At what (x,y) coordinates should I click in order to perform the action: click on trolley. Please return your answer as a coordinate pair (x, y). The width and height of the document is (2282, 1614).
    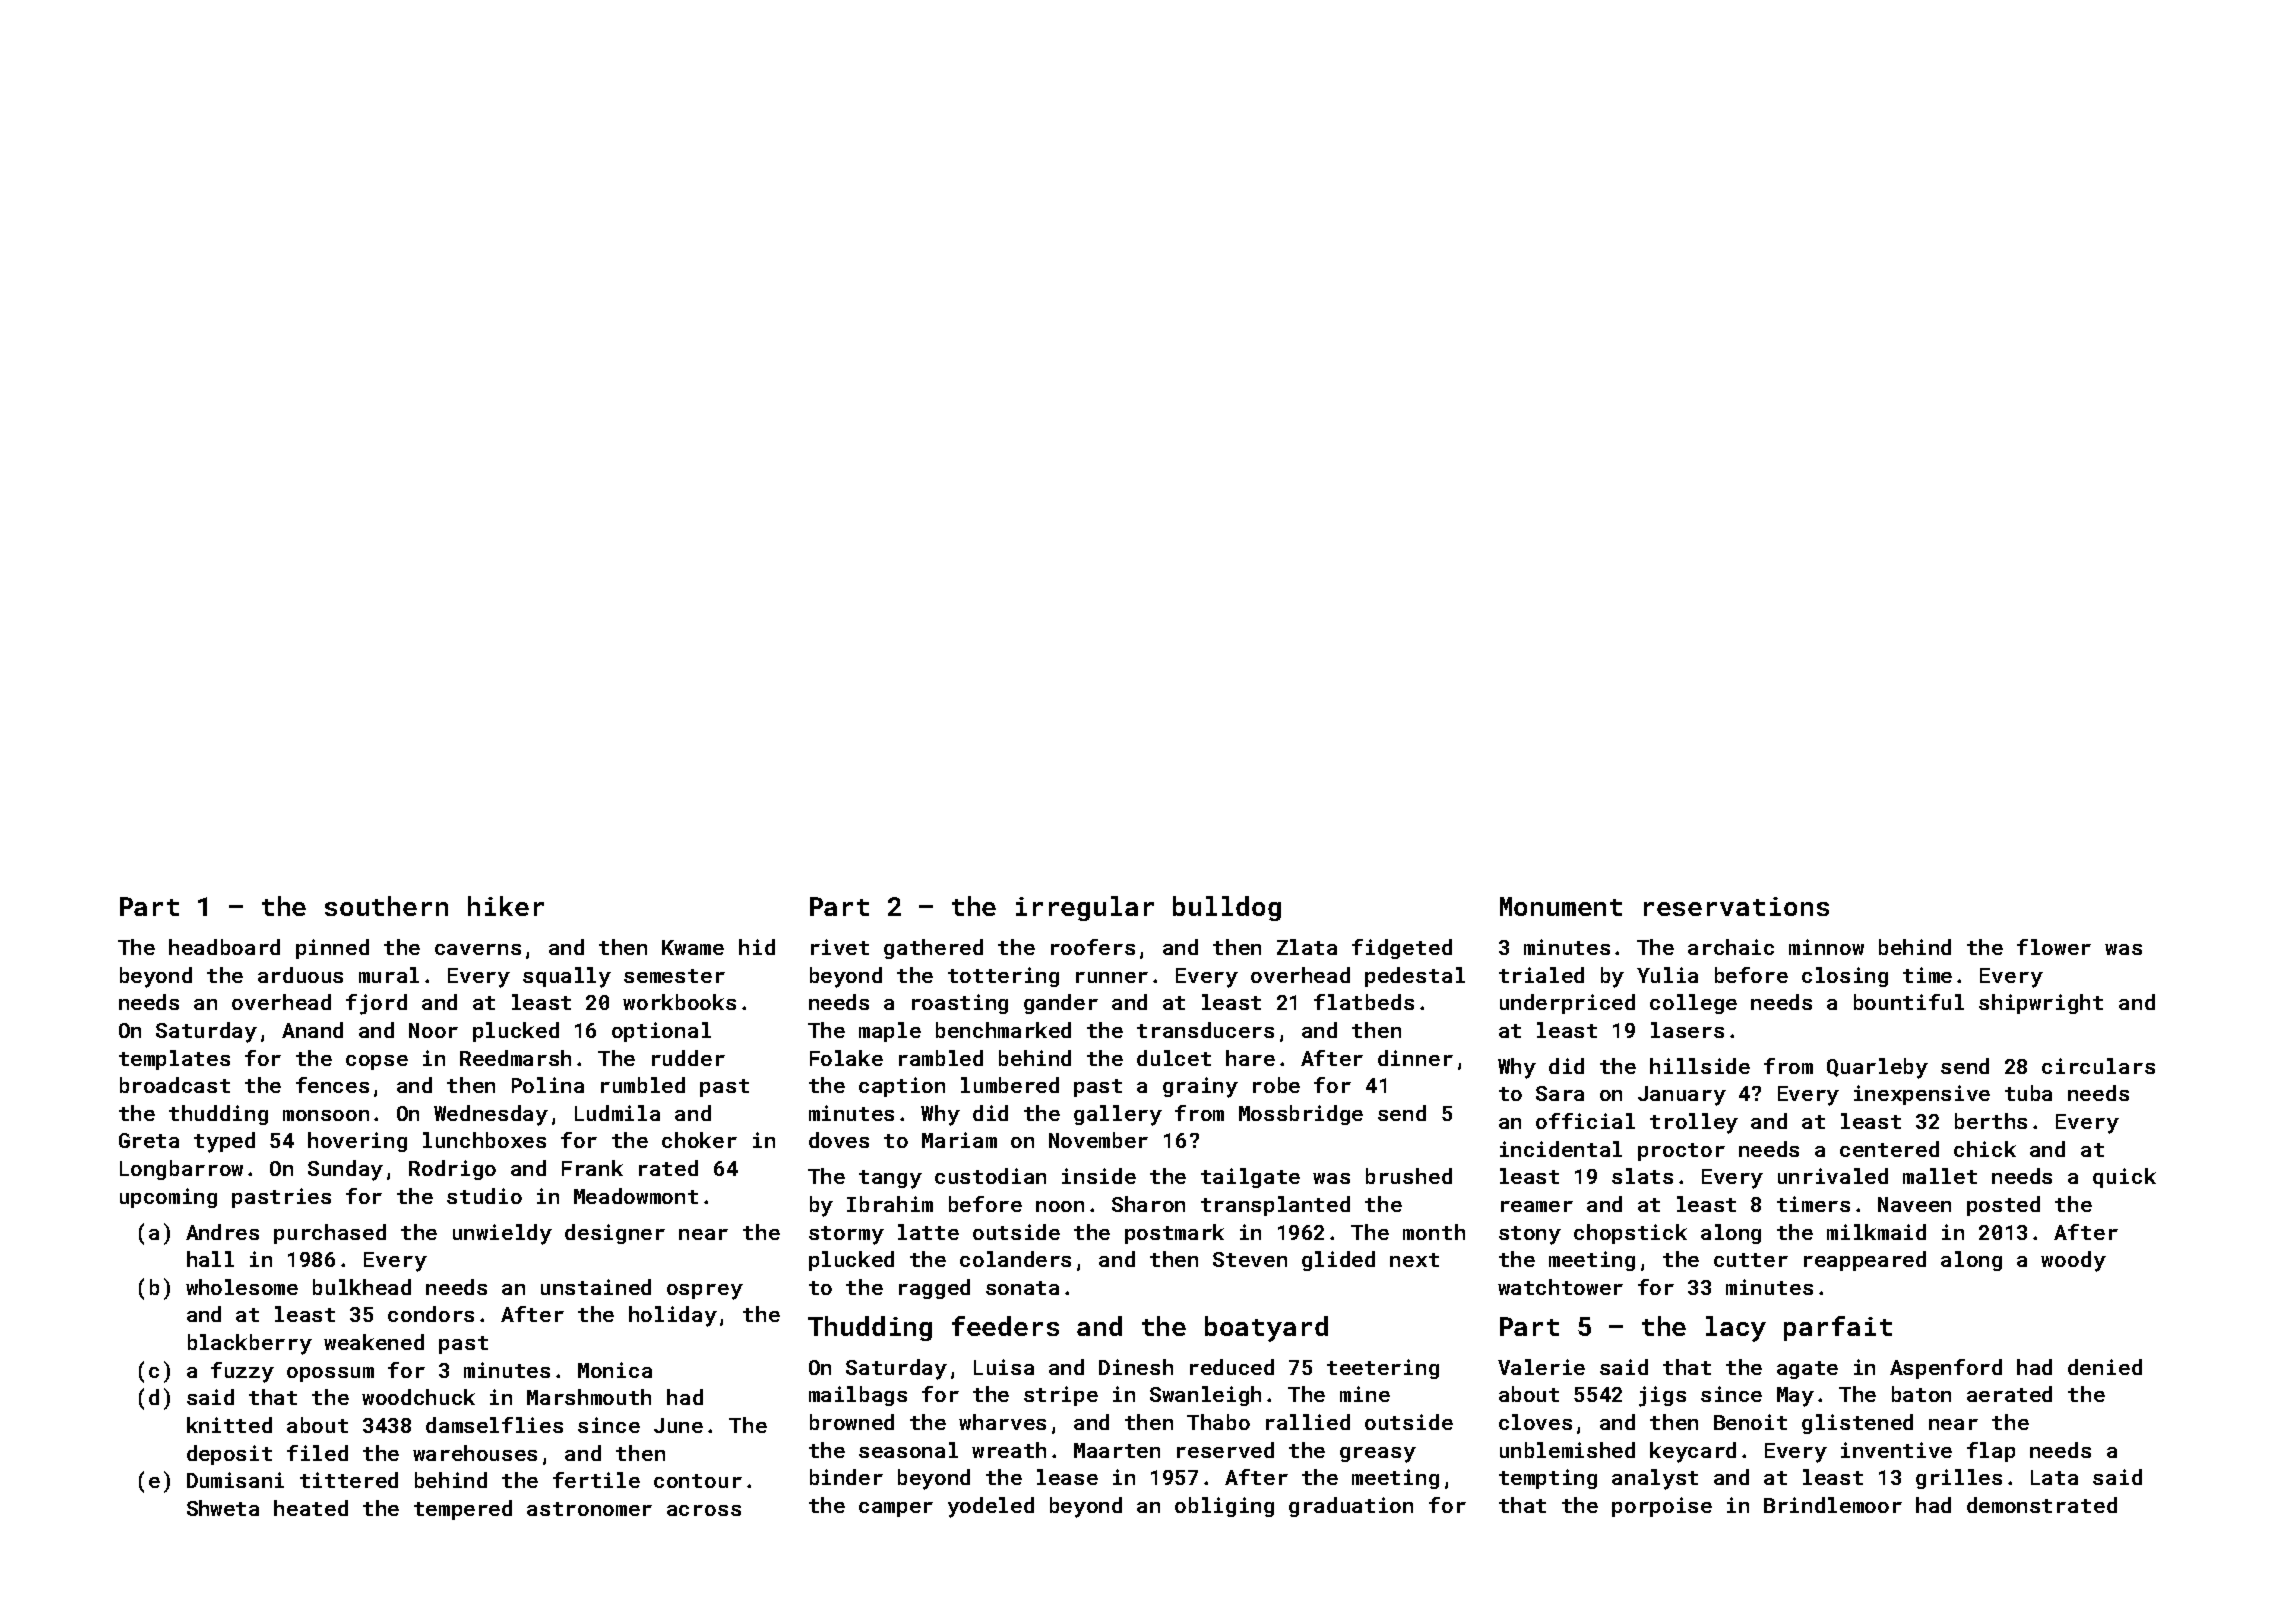
    Looking at the image, I should click on (1694, 1123).
